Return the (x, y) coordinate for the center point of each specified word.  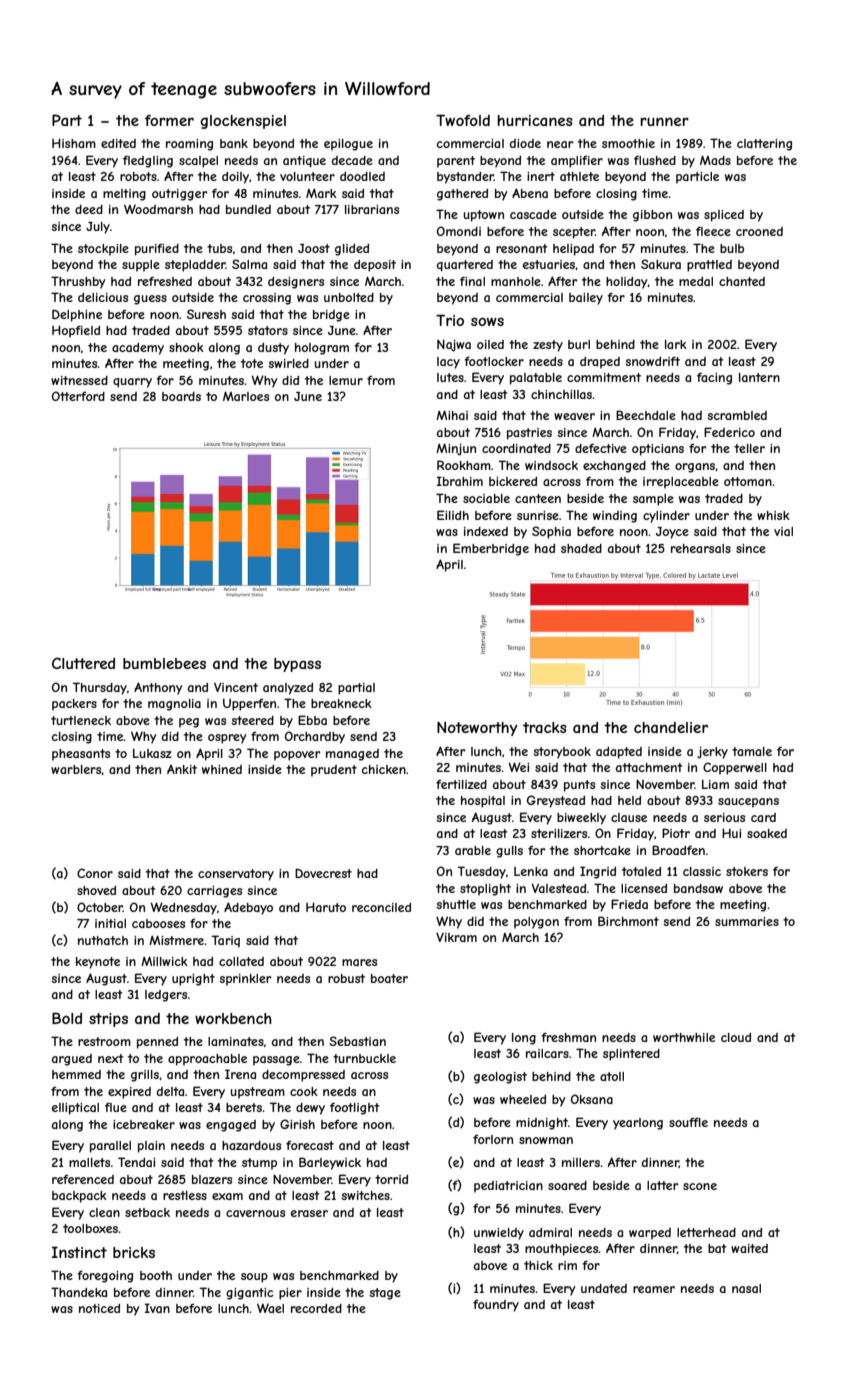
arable (473, 850)
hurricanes (535, 120)
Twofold (463, 120)
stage (385, 1294)
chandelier (671, 727)
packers (74, 705)
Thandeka (79, 1292)
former (169, 120)
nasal (746, 1288)
